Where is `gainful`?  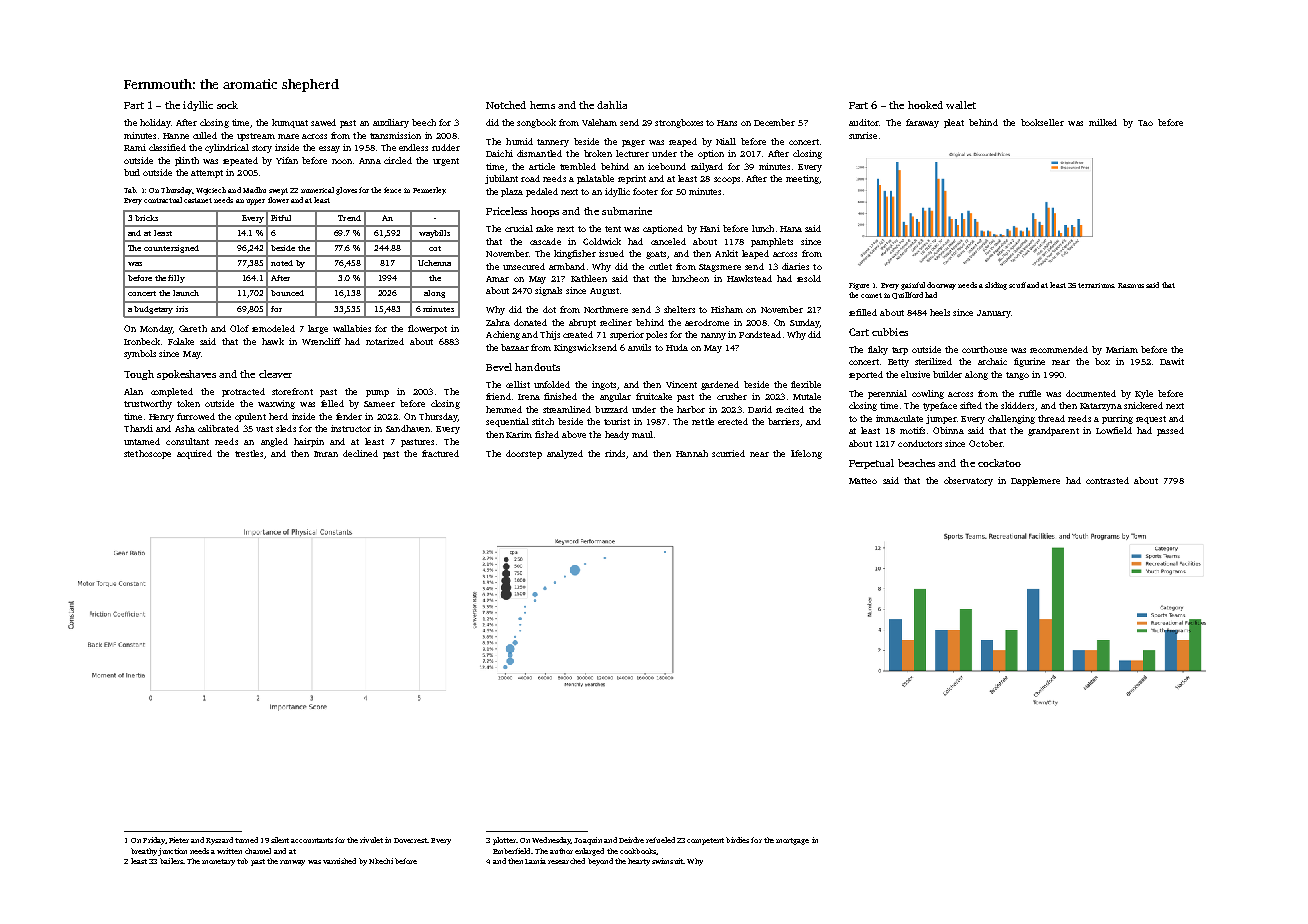 gainful is located at coordinates (913, 286).
